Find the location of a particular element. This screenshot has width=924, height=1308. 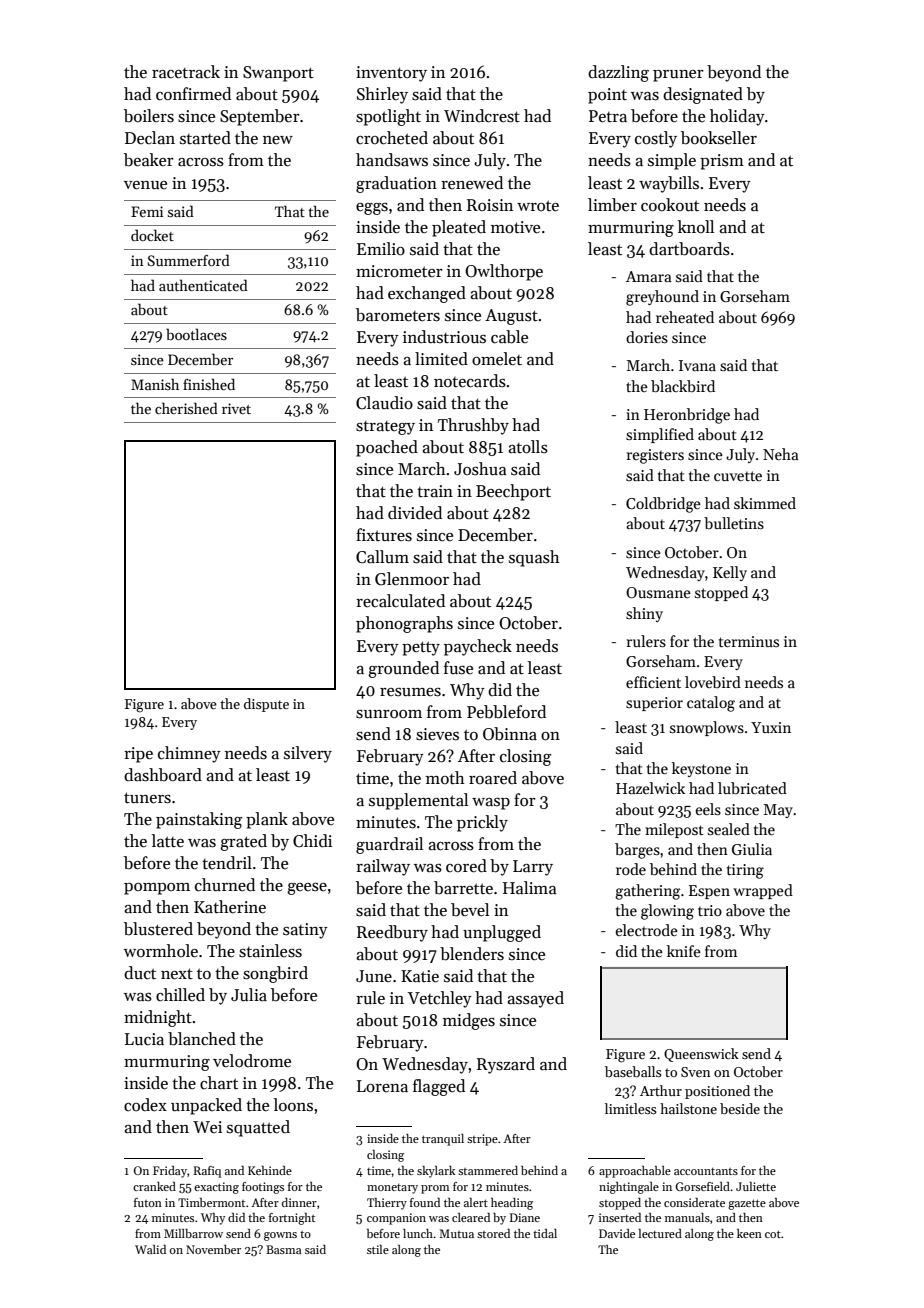

Walid is located at coordinates (150, 1249).
